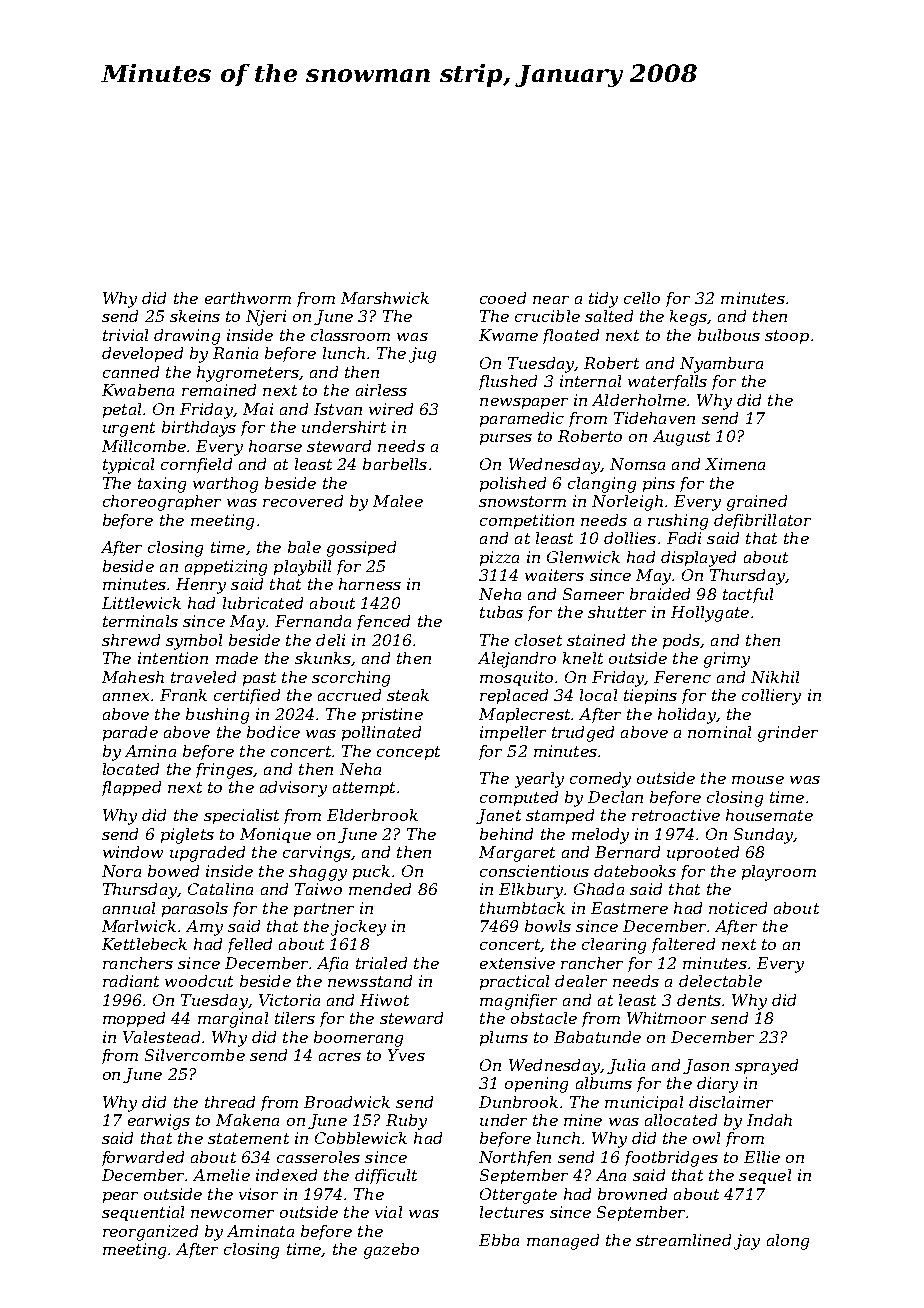  Describe the element at coordinates (150, 1233) in the document. I see `reorganized` at that location.
